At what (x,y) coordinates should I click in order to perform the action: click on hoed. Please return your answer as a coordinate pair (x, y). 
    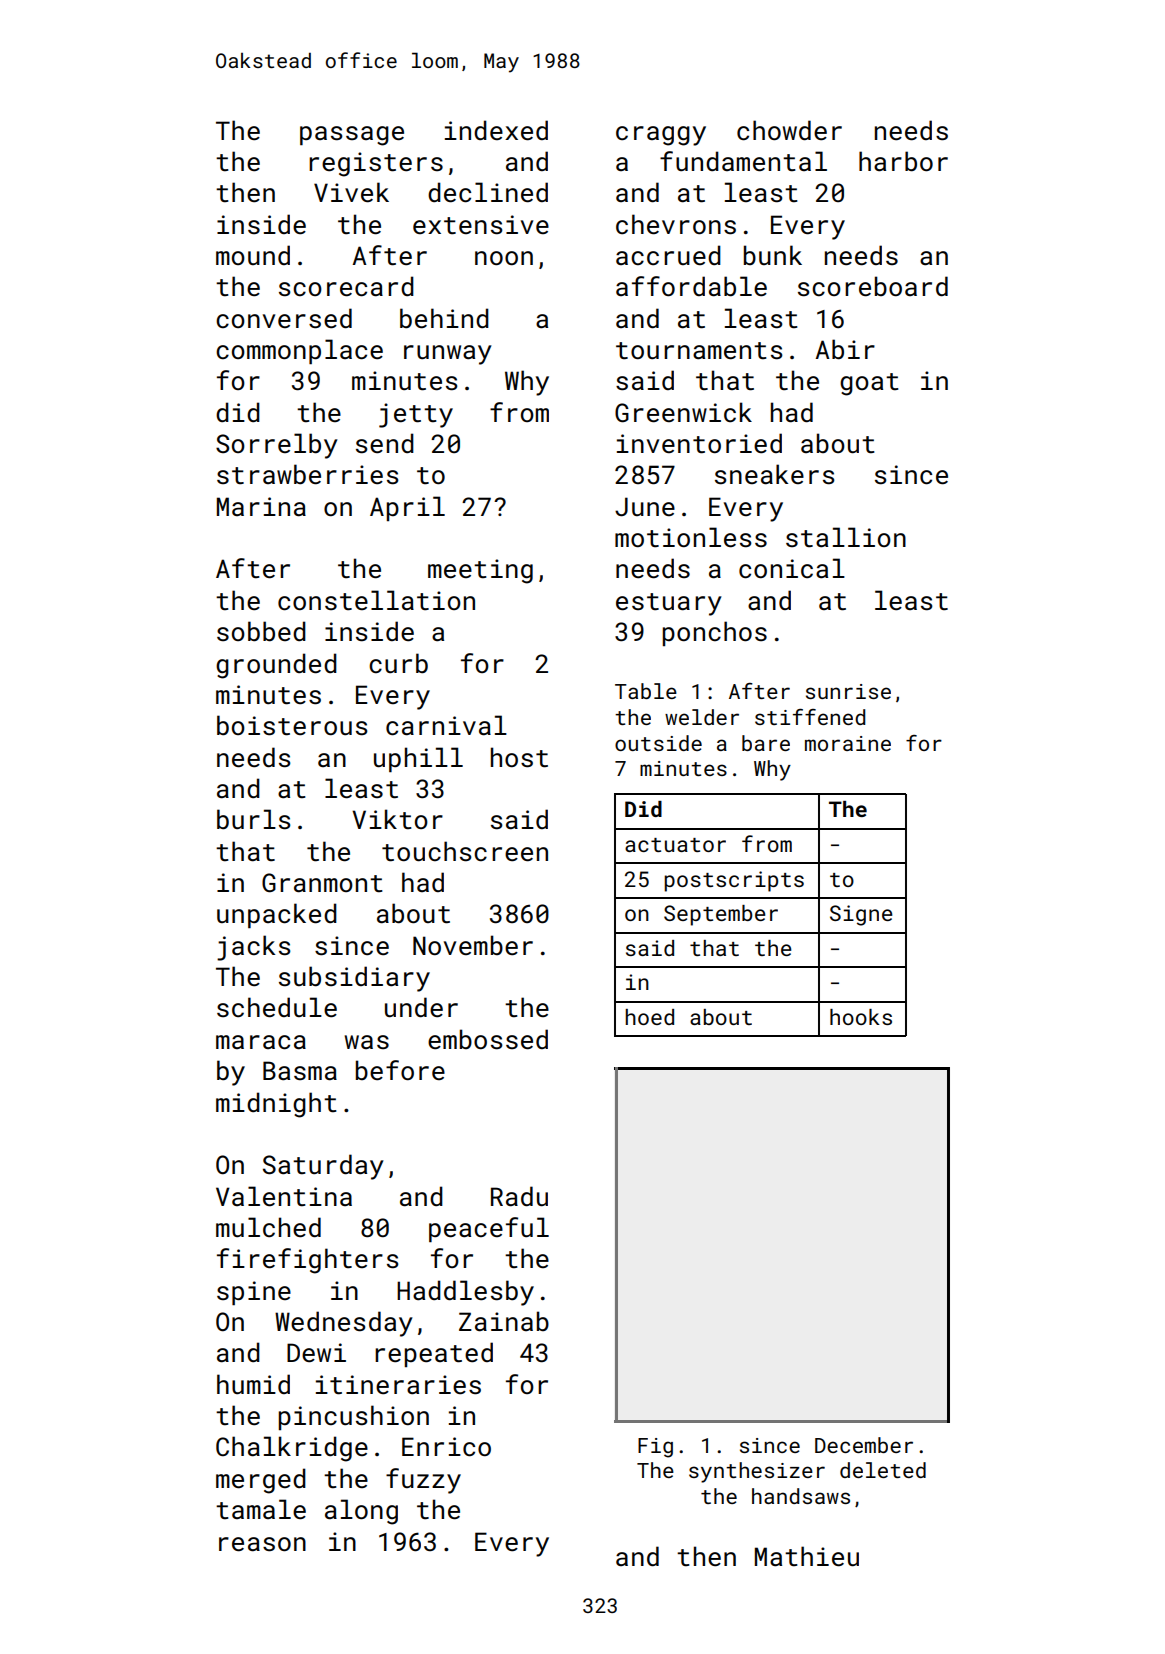
    Looking at the image, I should click on (649, 1017).
